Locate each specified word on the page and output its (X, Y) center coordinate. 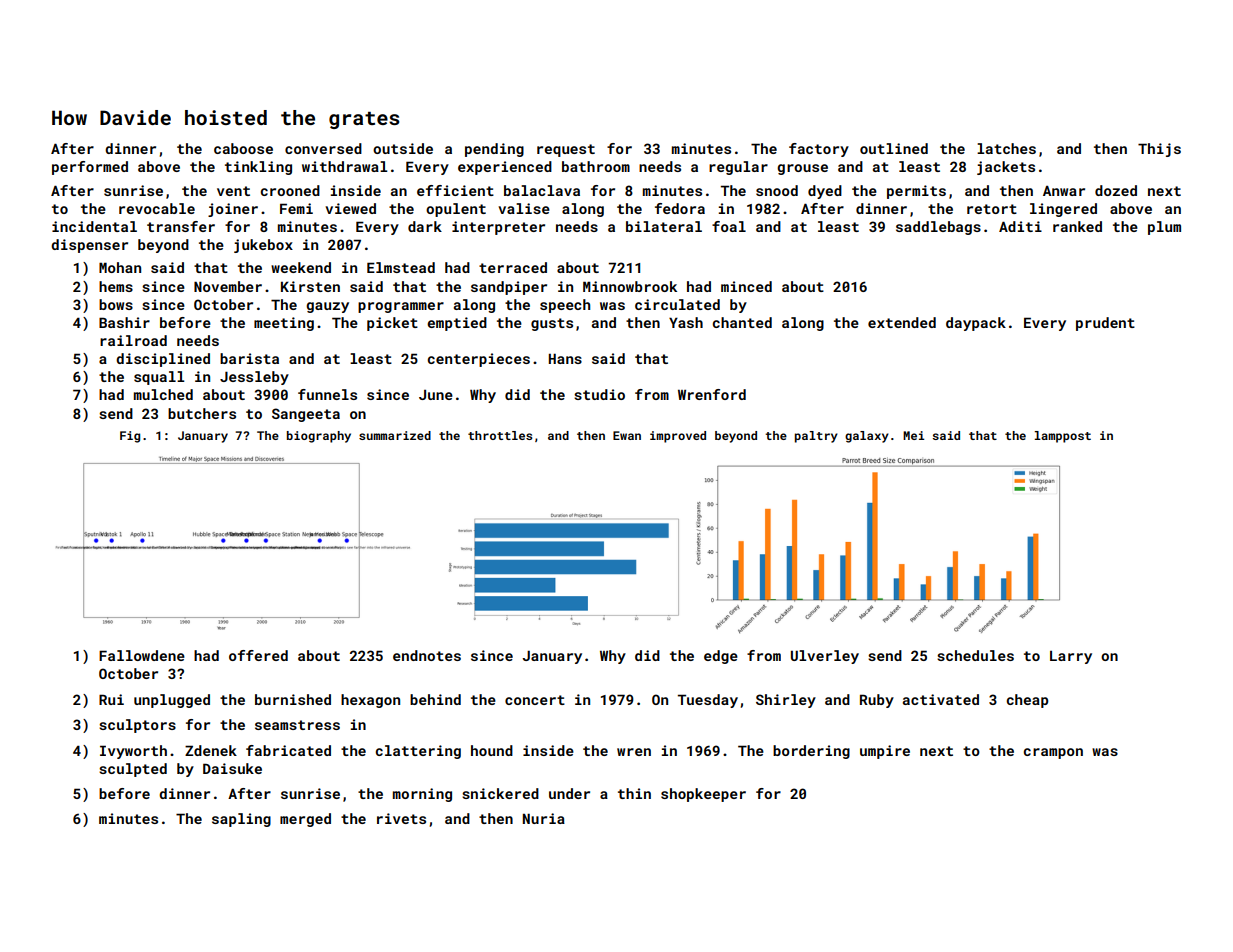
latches (1006, 148)
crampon (1053, 753)
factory (819, 150)
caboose (243, 148)
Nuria (544, 818)
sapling (241, 820)
